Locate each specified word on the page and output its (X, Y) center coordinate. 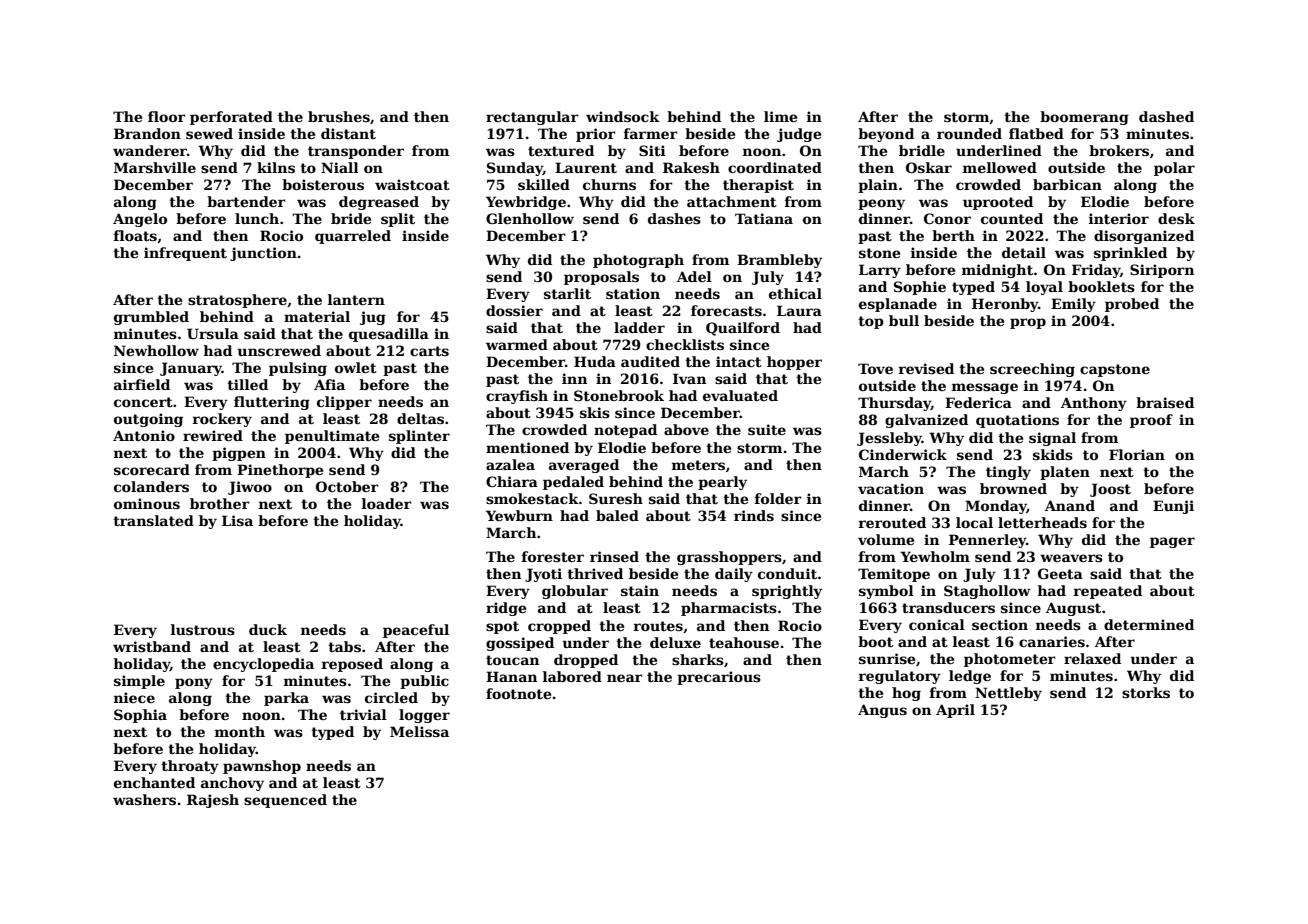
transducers (948, 607)
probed (1132, 305)
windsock (623, 116)
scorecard (152, 469)
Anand (1070, 505)
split (398, 220)
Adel (694, 276)
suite (767, 429)
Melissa (419, 731)
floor (167, 116)
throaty (190, 767)
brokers (1119, 150)
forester (553, 556)
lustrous (203, 629)
